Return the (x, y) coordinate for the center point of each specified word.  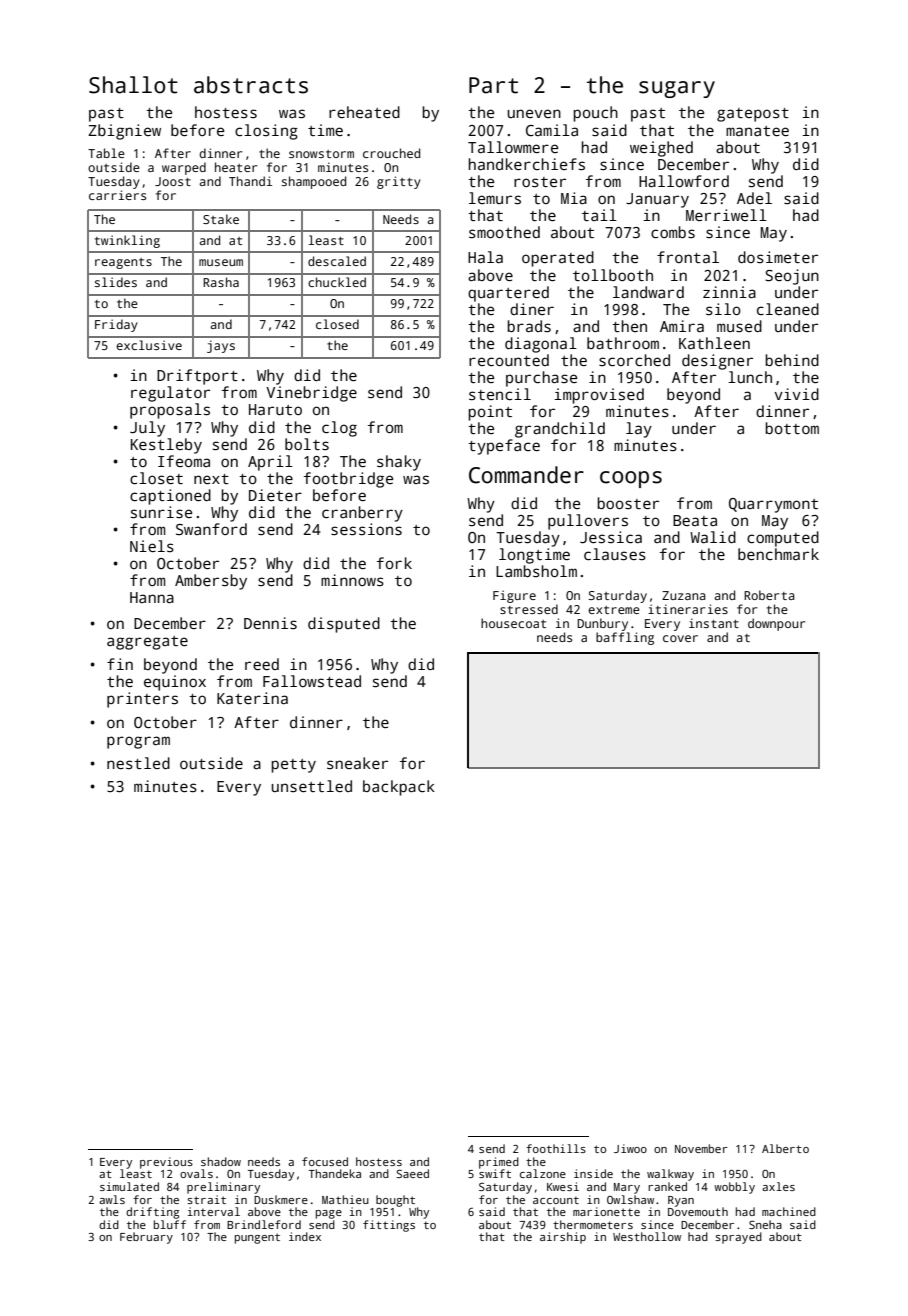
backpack (399, 788)
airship (563, 1238)
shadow (221, 1161)
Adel (754, 198)
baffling (625, 638)
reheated (364, 112)
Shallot (133, 85)
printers (142, 700)
